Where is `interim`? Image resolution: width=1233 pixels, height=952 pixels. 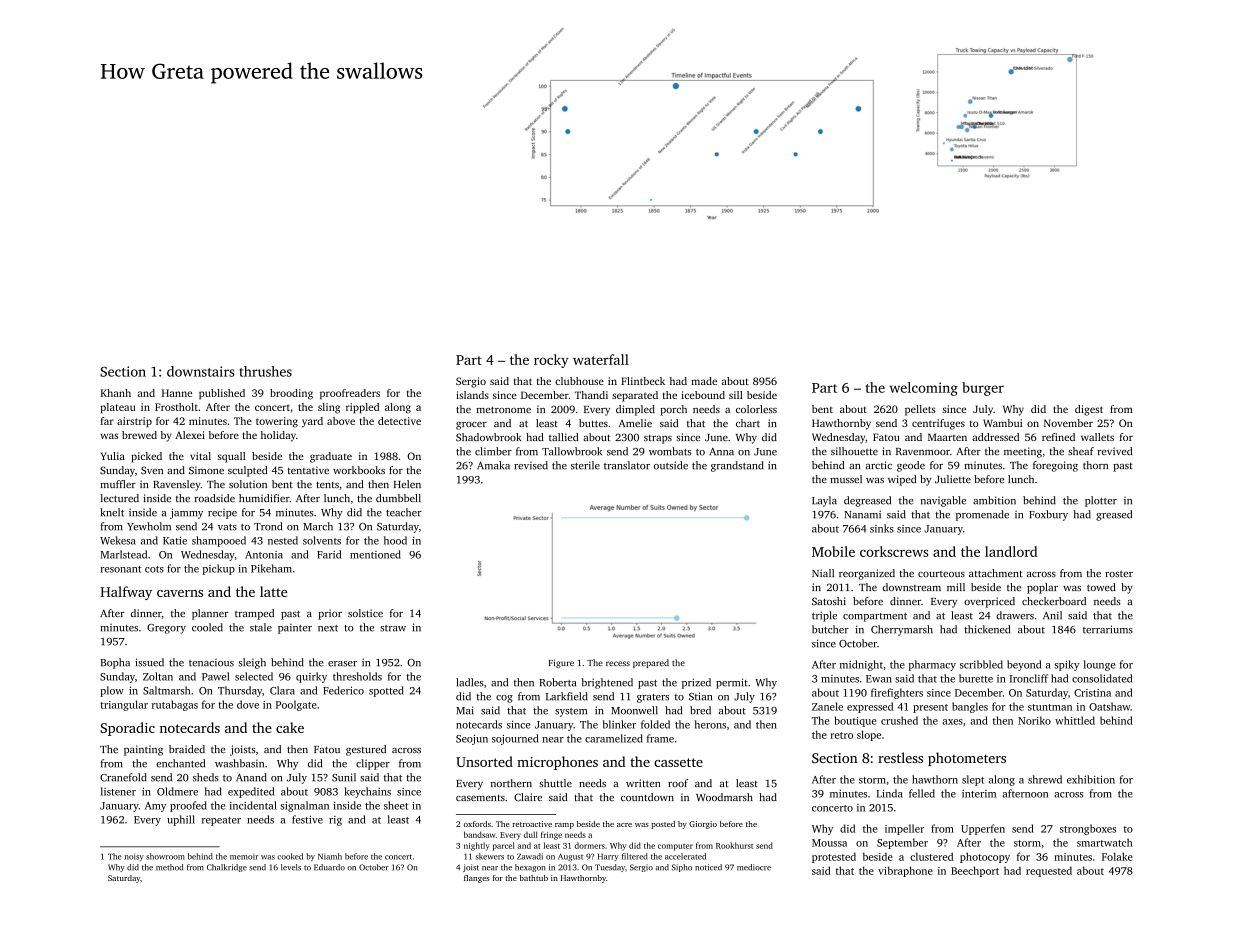 interim is located at coordinates (979, 794).
